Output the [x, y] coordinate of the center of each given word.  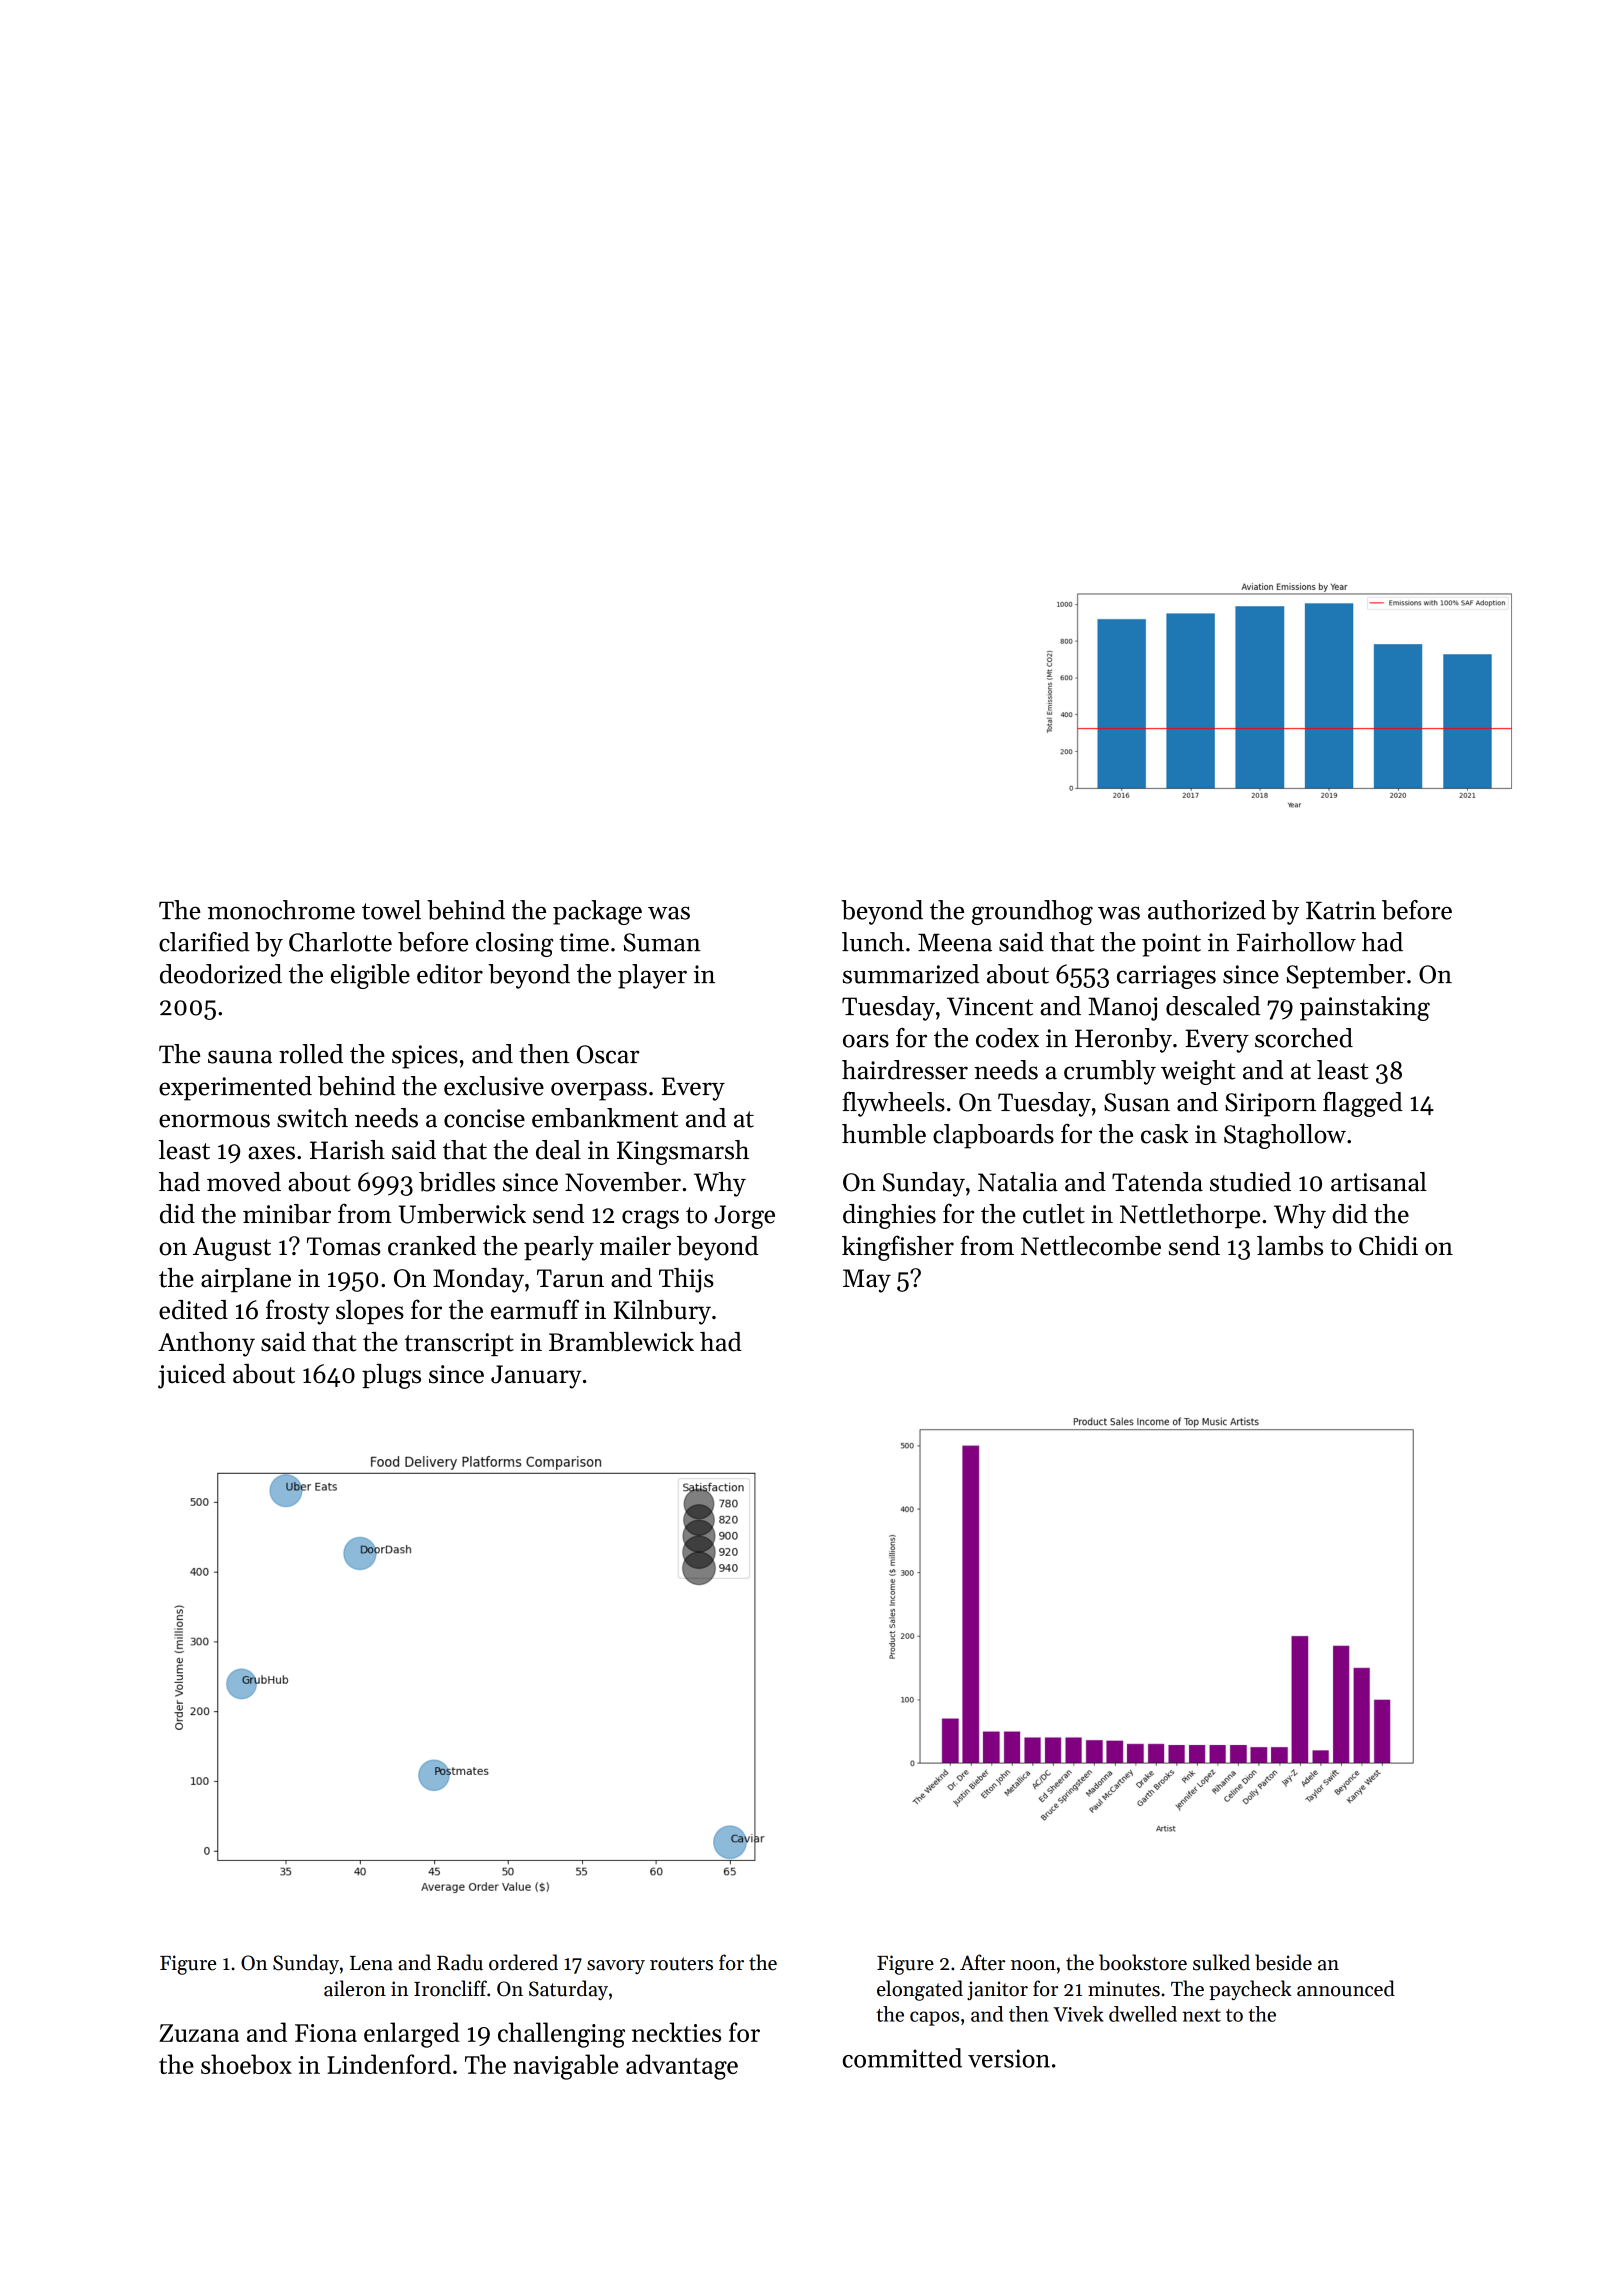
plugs [391, 1376]
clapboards [993, 1136]
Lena [371, 1963]
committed [902, 2058]
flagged [1363, 1104]
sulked [1221, 1962]
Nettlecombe [1091, 1246]
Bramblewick [621, 1342]
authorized [1207, 910]
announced [1346, 1988]
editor [450, 974]
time [584, 942]
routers [681, 1964]
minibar [287, 1214]
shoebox [246, 2064]
